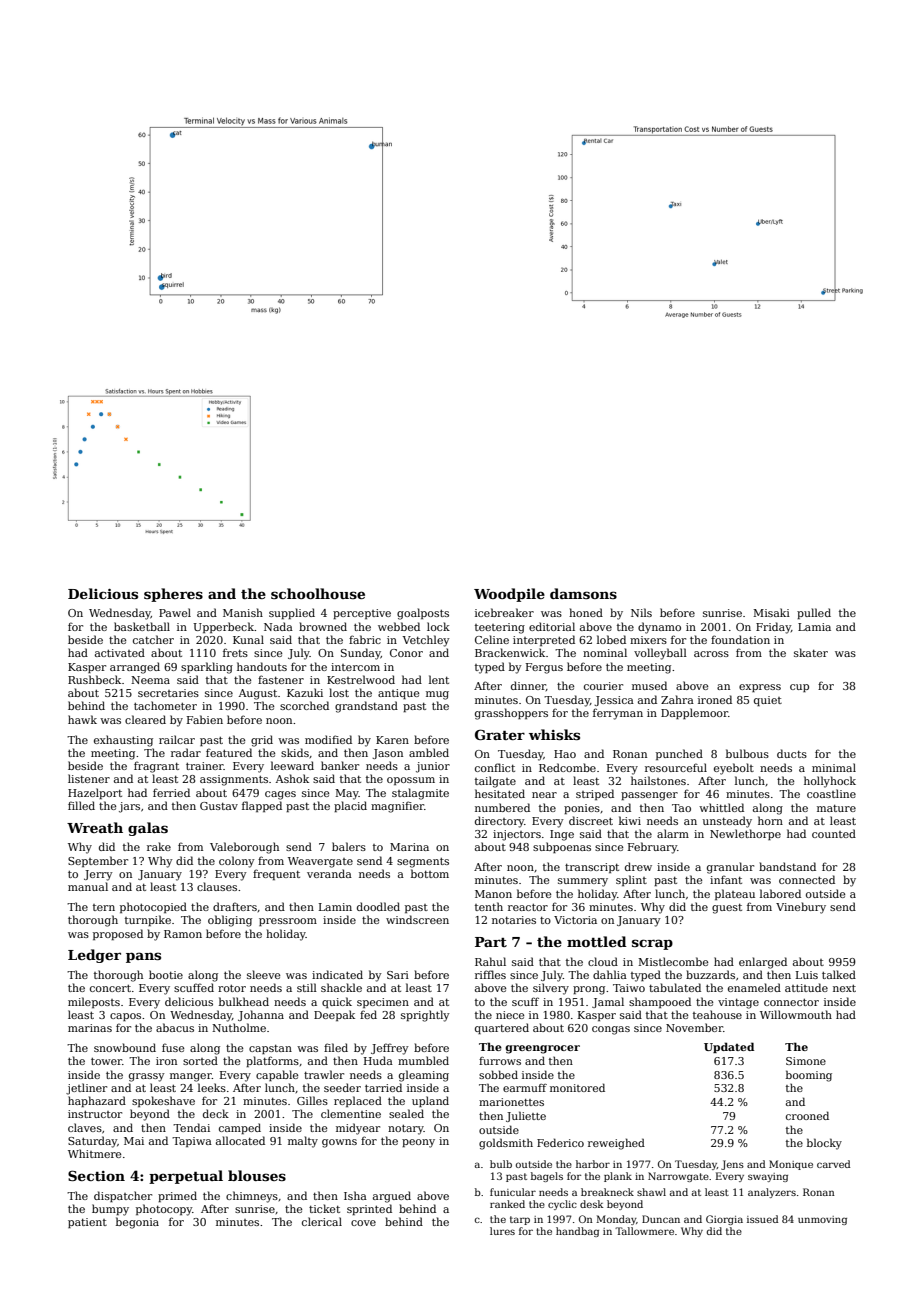 The height and width of the screenshot is (1308, 924). What do you see at coordinates (495, 767) in the screenshot?
I see `conflict` at bounding box center [495, 767].
